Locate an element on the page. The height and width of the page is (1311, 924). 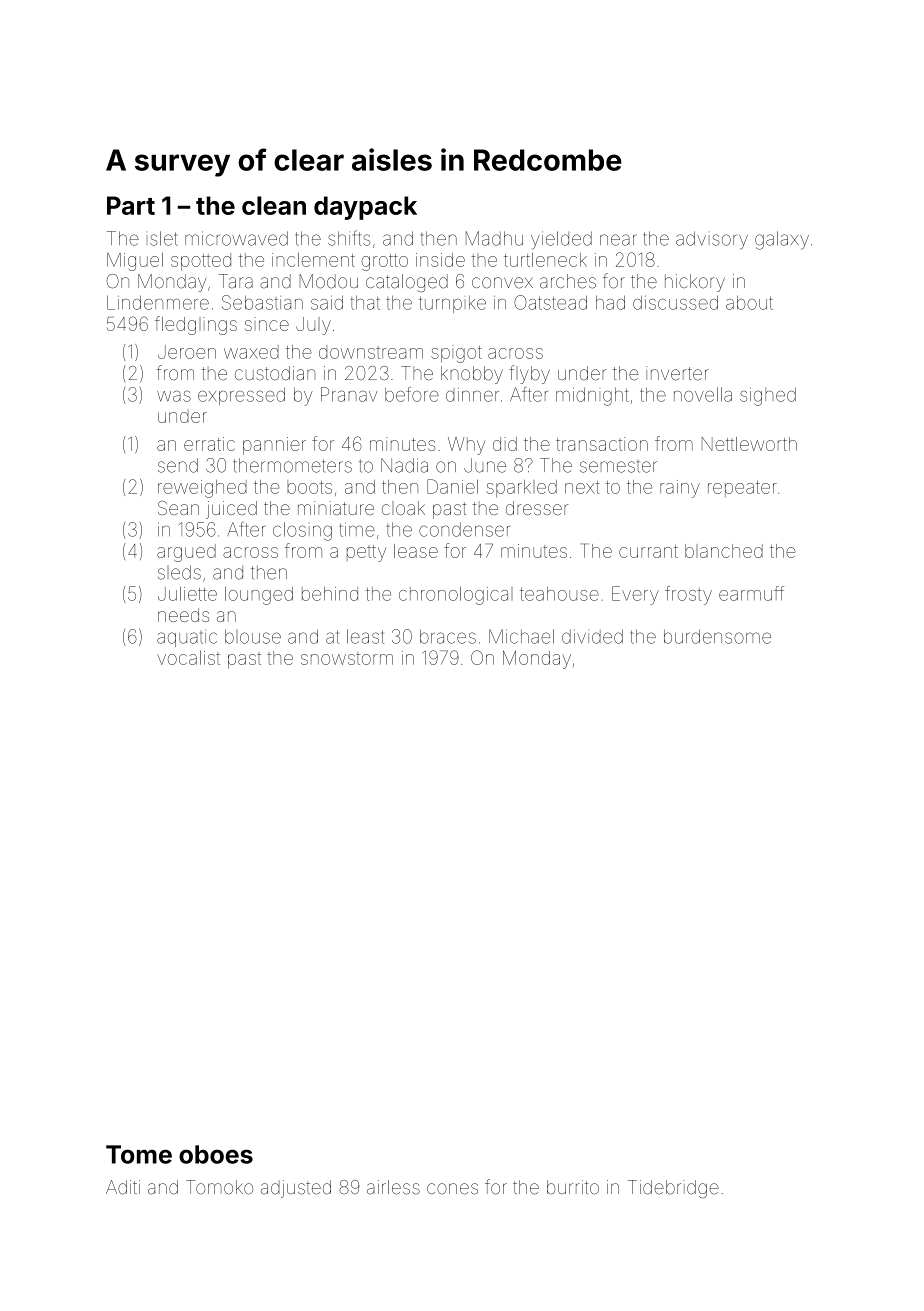
near is located at coordinates (618, 240).
